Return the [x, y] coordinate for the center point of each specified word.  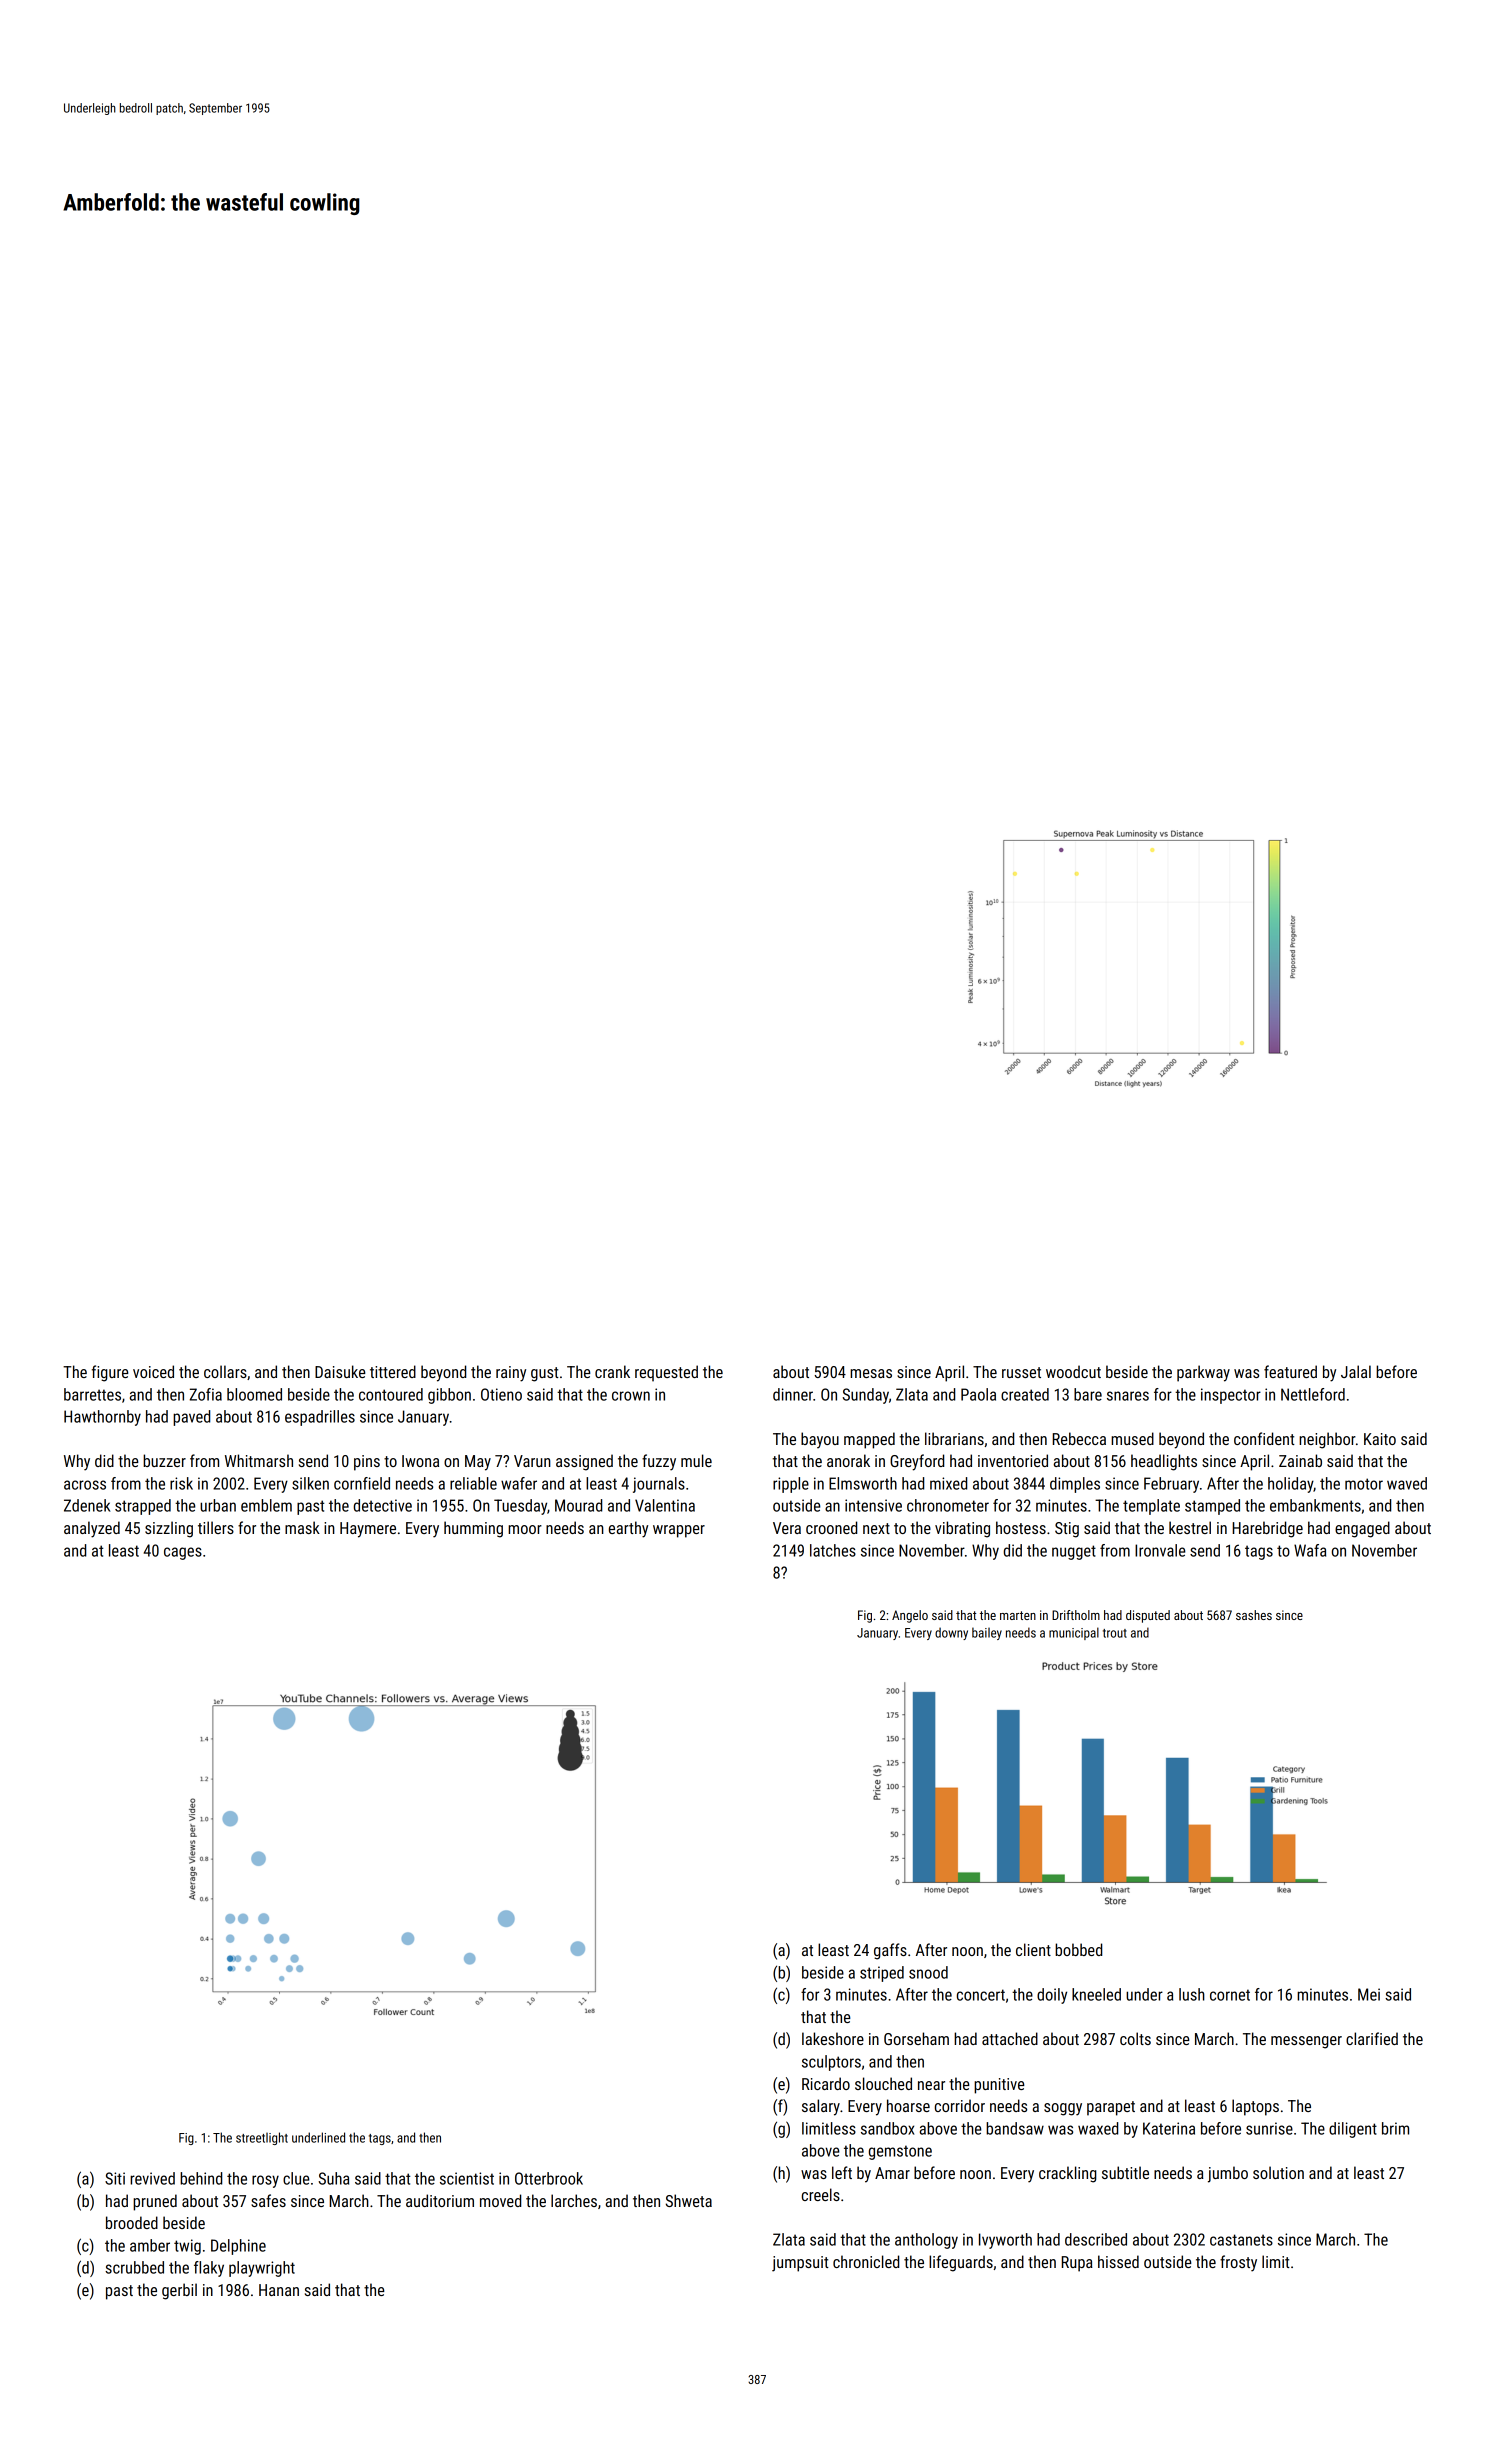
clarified [1372, 2038]
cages [183, 1553]
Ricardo [826, 2083]
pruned [155, 2202]
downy [951, 1633]
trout [1115, 1633]
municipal [1074, 1633]
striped [882, 1974]
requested [666, 1373]
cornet [1230, 1995]
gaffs [890, 1951]
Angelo [910, 1616]
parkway [1203, 1373]
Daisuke [340, 1371]
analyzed [92, 1529]
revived [152, 2178]
